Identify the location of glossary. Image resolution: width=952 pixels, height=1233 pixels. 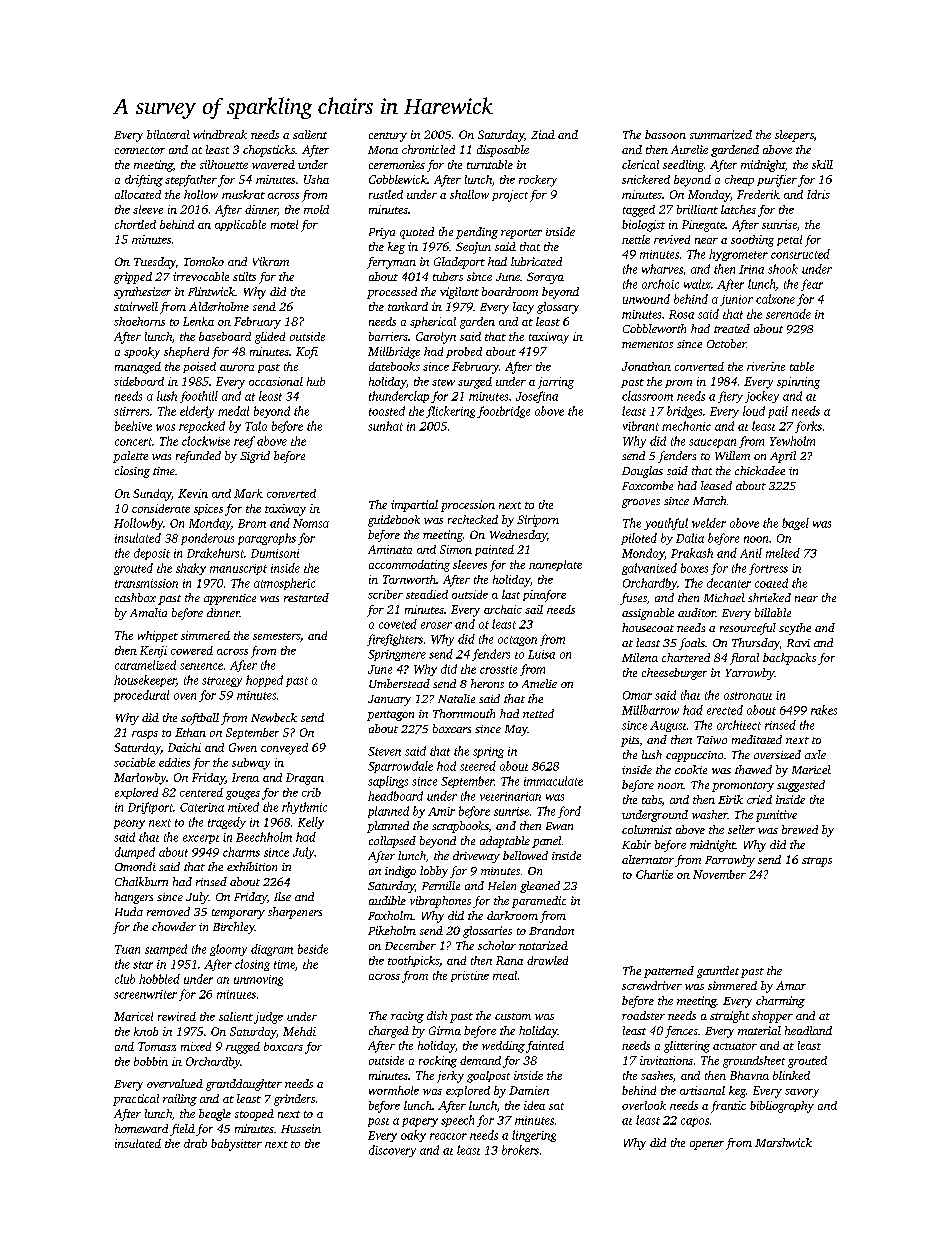
(558, 308).
